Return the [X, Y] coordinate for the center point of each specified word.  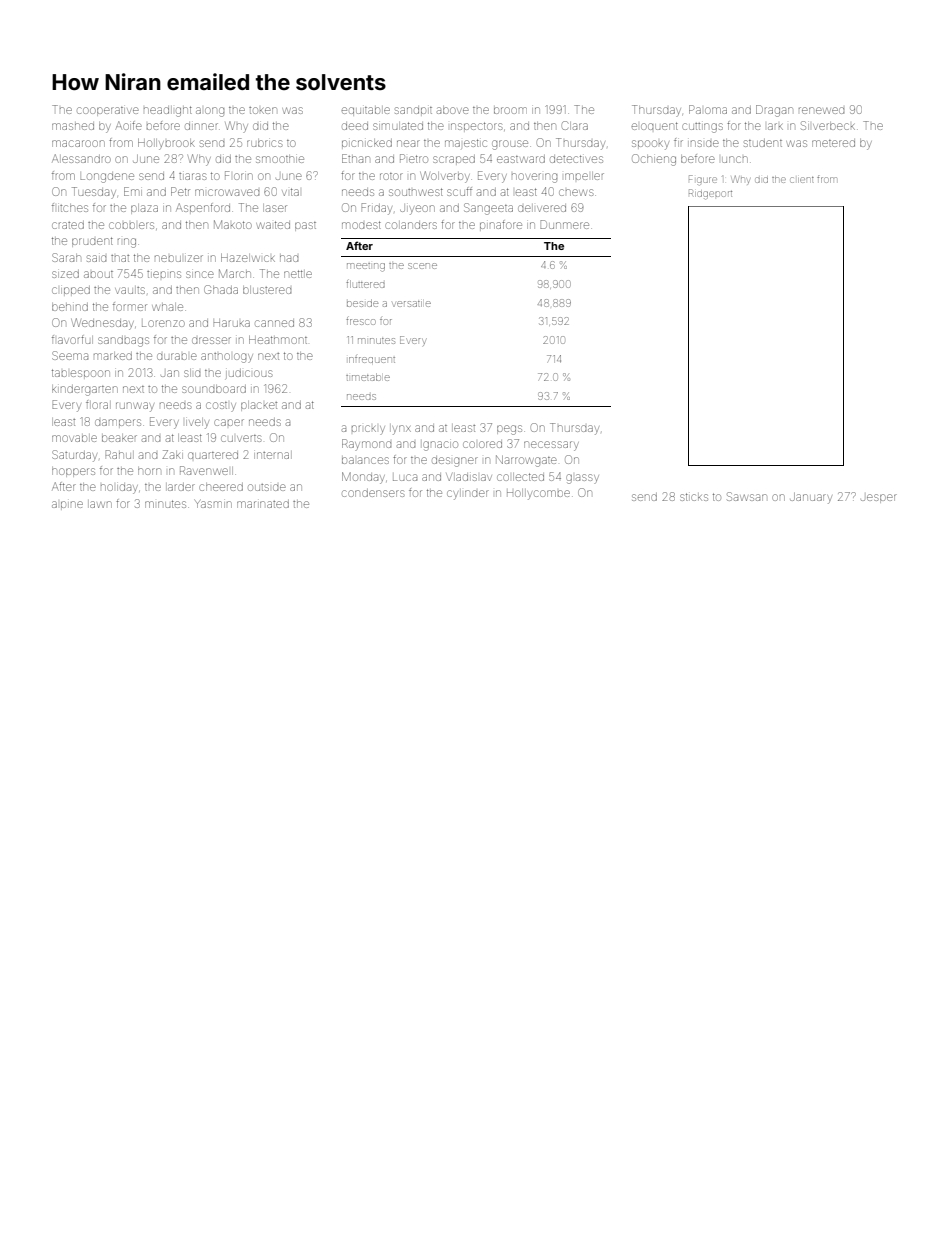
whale [167, 307]
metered [833, 143]
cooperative [108, 111]
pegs [509, 430]
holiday [119, 489]
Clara [575, 125]
